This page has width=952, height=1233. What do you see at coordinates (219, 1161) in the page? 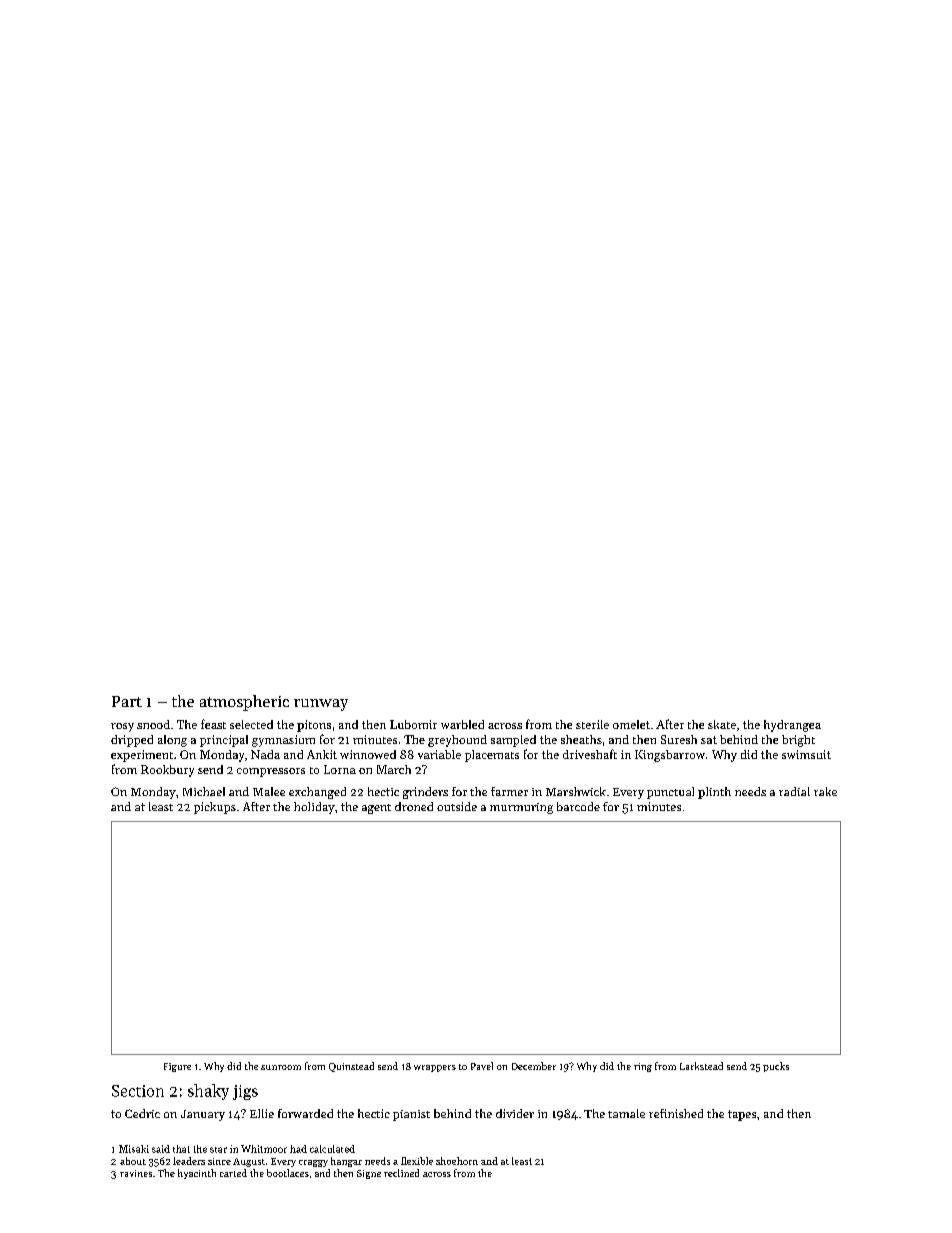
I see `since` at bounding box center [219, 1161].
